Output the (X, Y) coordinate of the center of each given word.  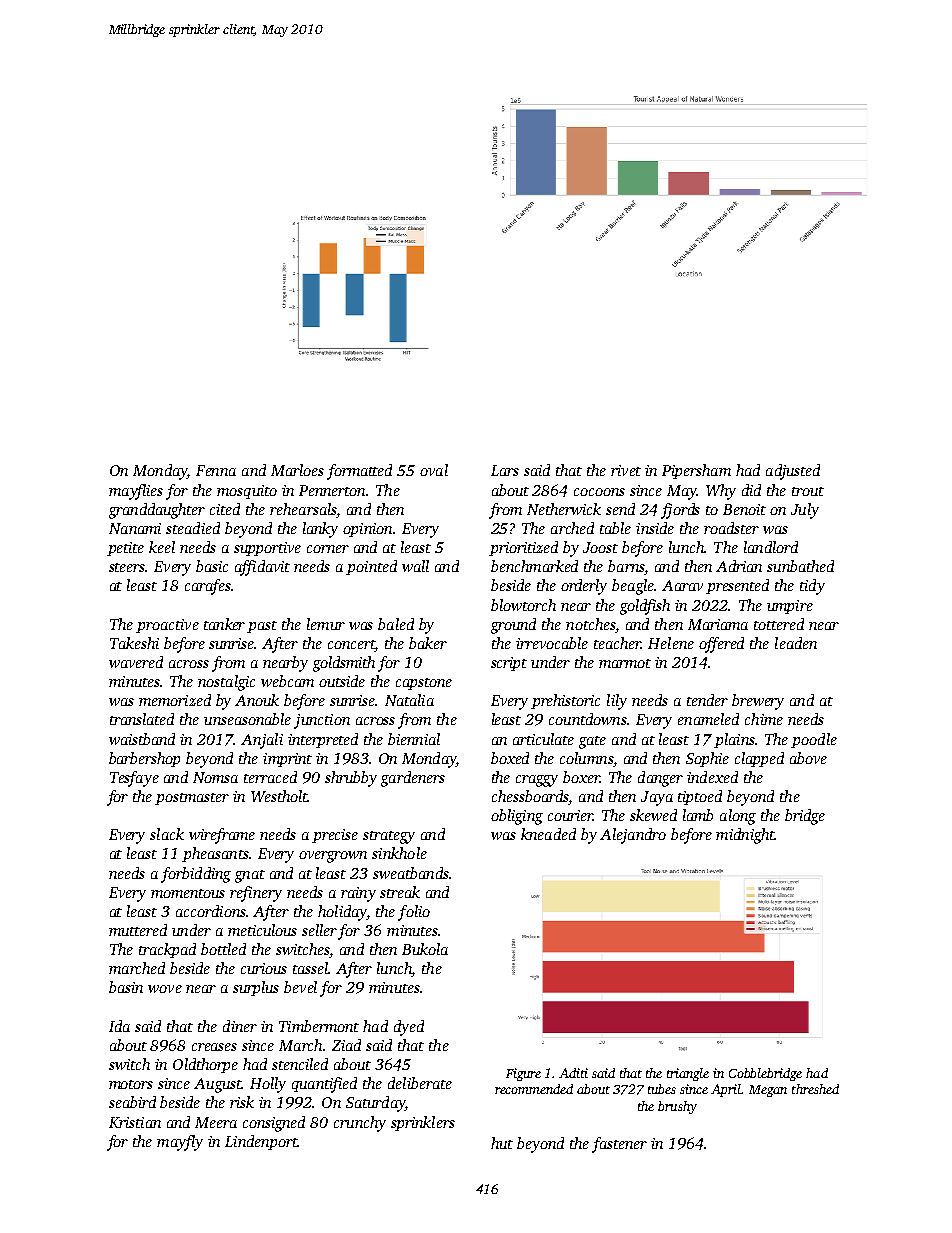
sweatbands (411, 873)
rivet (626, 470)
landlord (771, 547)
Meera (216, 1122)
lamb (698, 815)
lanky (320, 530)
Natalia (409, 700)
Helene (671, 643)
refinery (256, 894)
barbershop (144, 759)
